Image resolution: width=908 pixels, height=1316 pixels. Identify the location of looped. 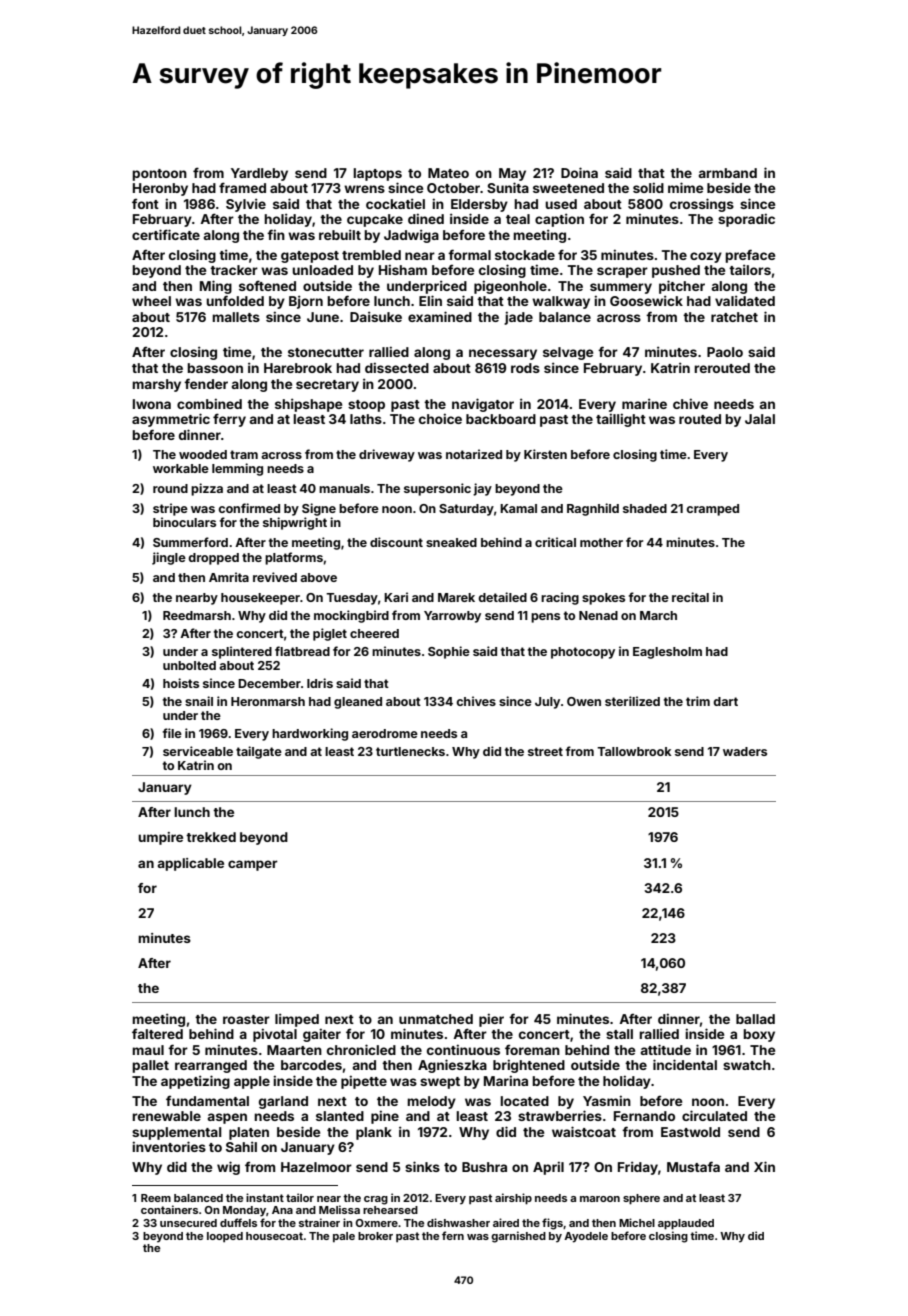
(225, 1237).
